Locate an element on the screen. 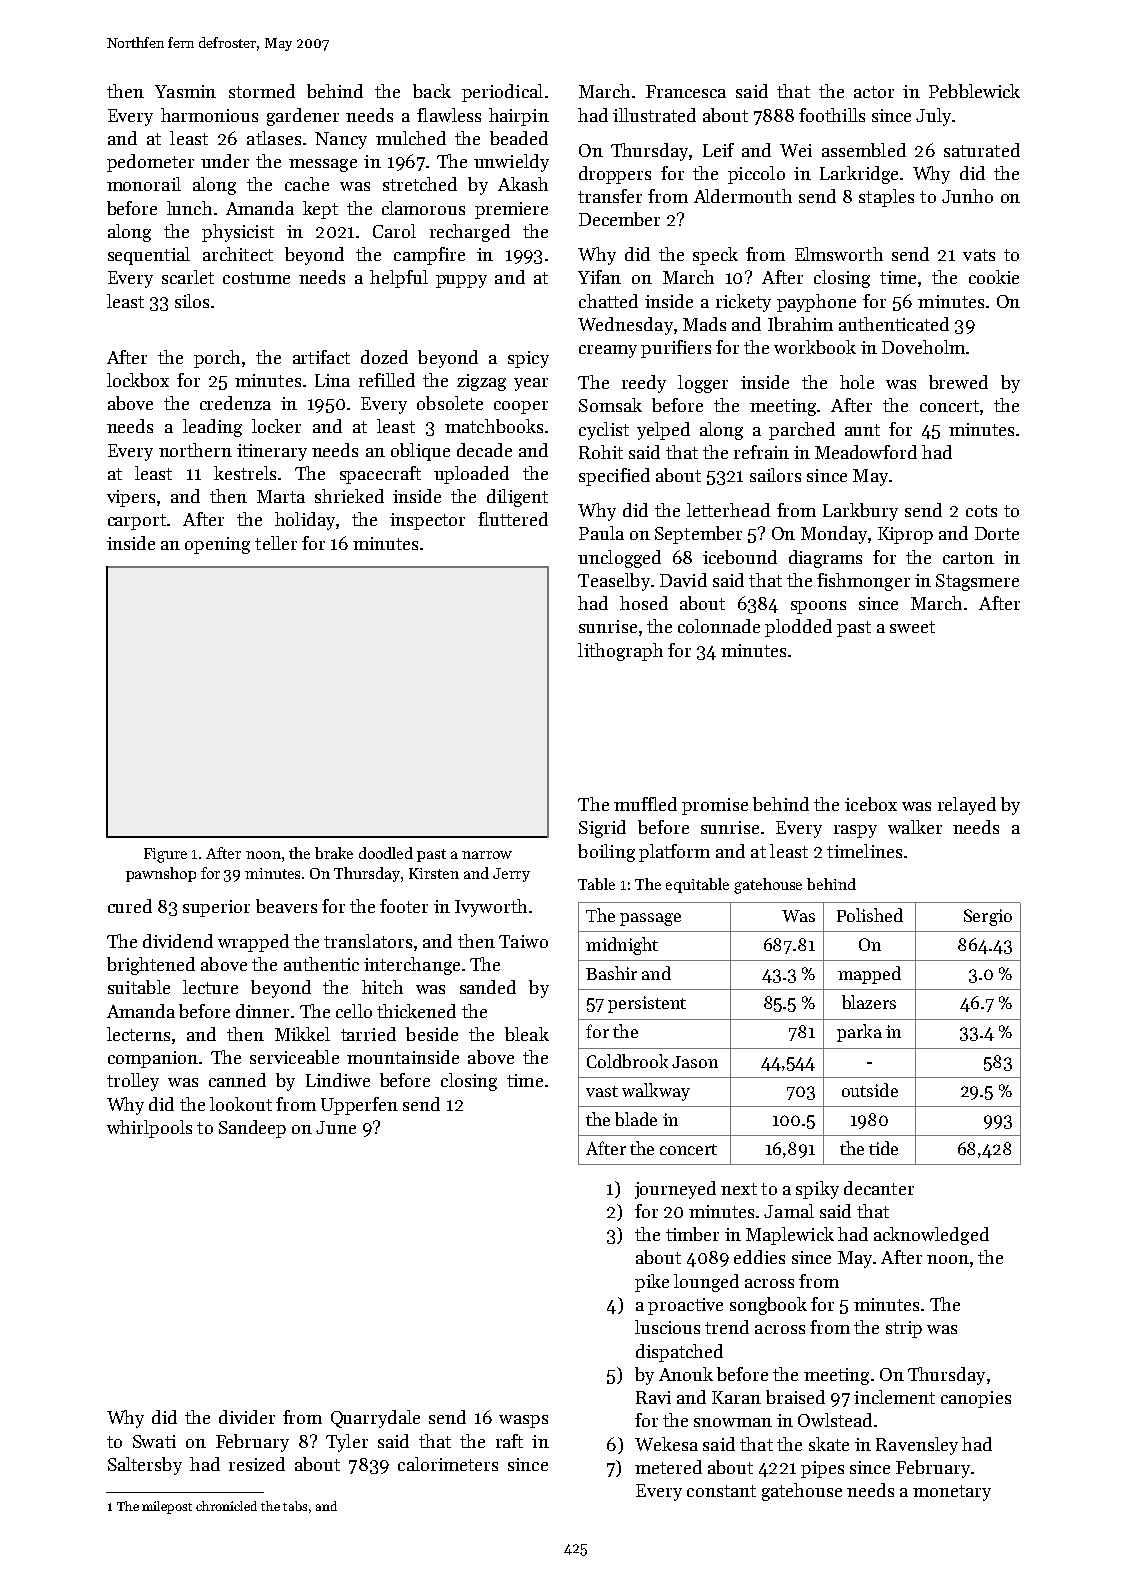 The width and height of the screenshot is (1127, 1594). Pebblewick is located at coordinates (974, 91).
